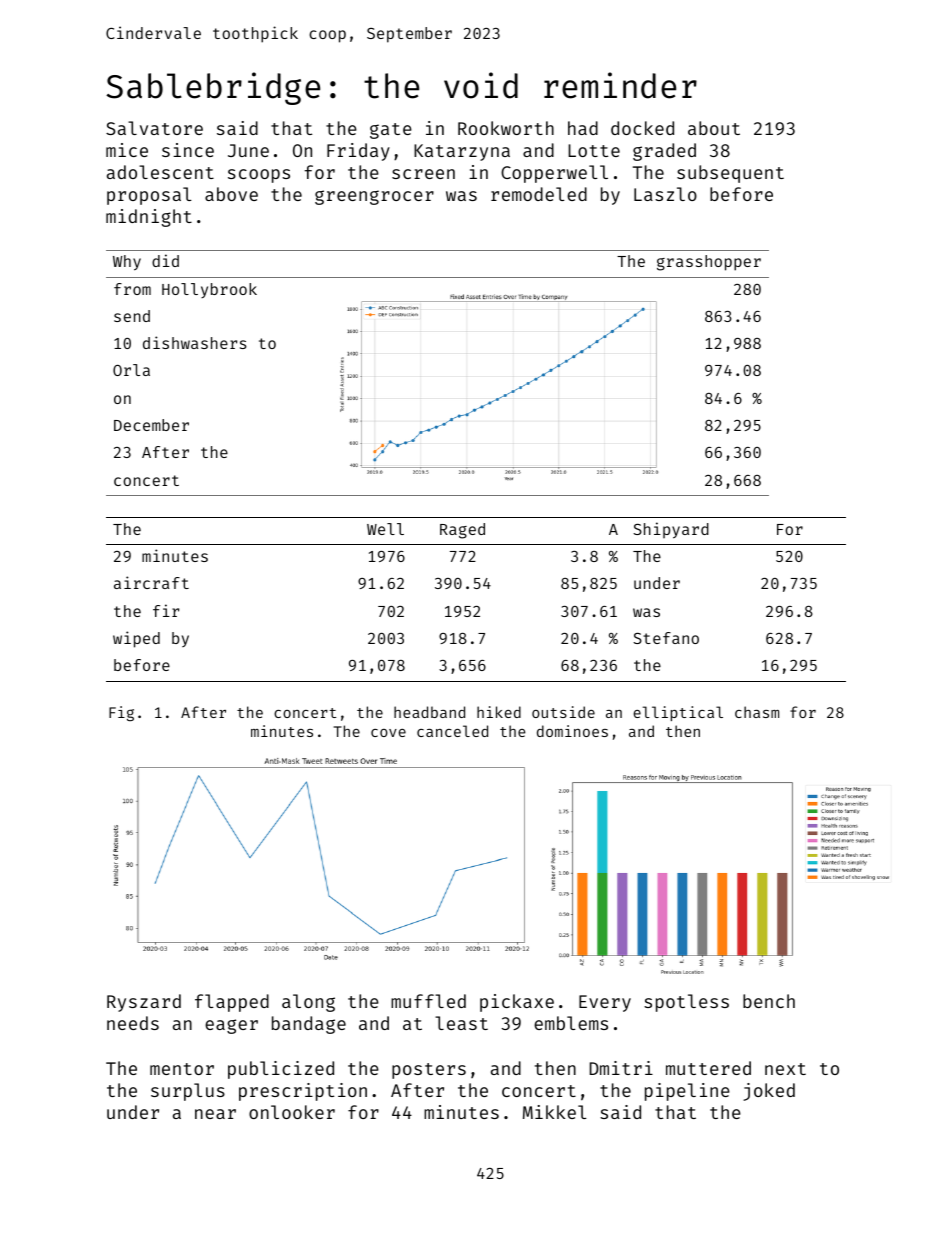 Image resolution: width=952 pixels, height=1233 pixels. Describe the element at coordinates (231, 194) in the screenshot. I see `above` at that location.
